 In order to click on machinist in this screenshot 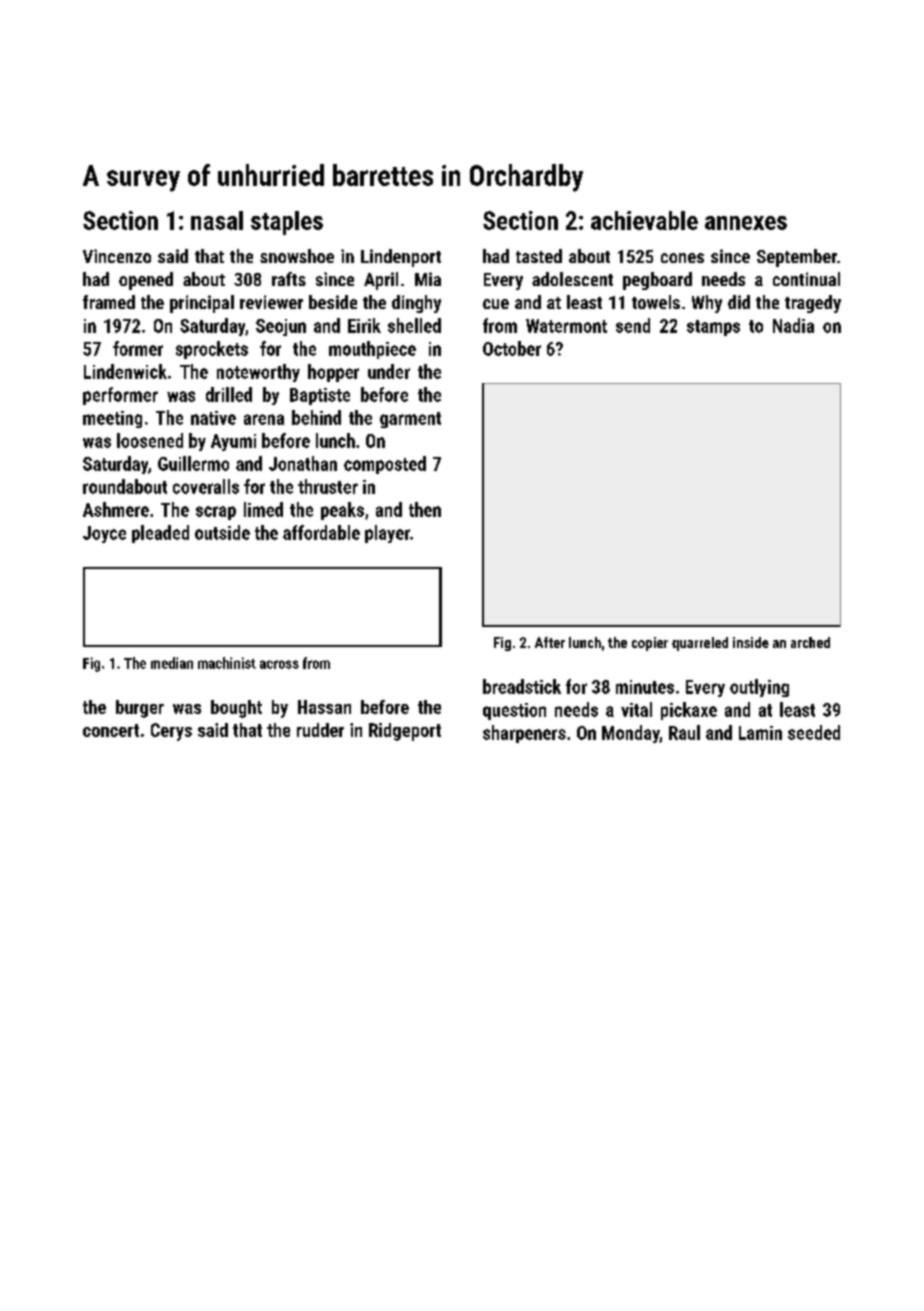, I will do `click(227, 663)`.
